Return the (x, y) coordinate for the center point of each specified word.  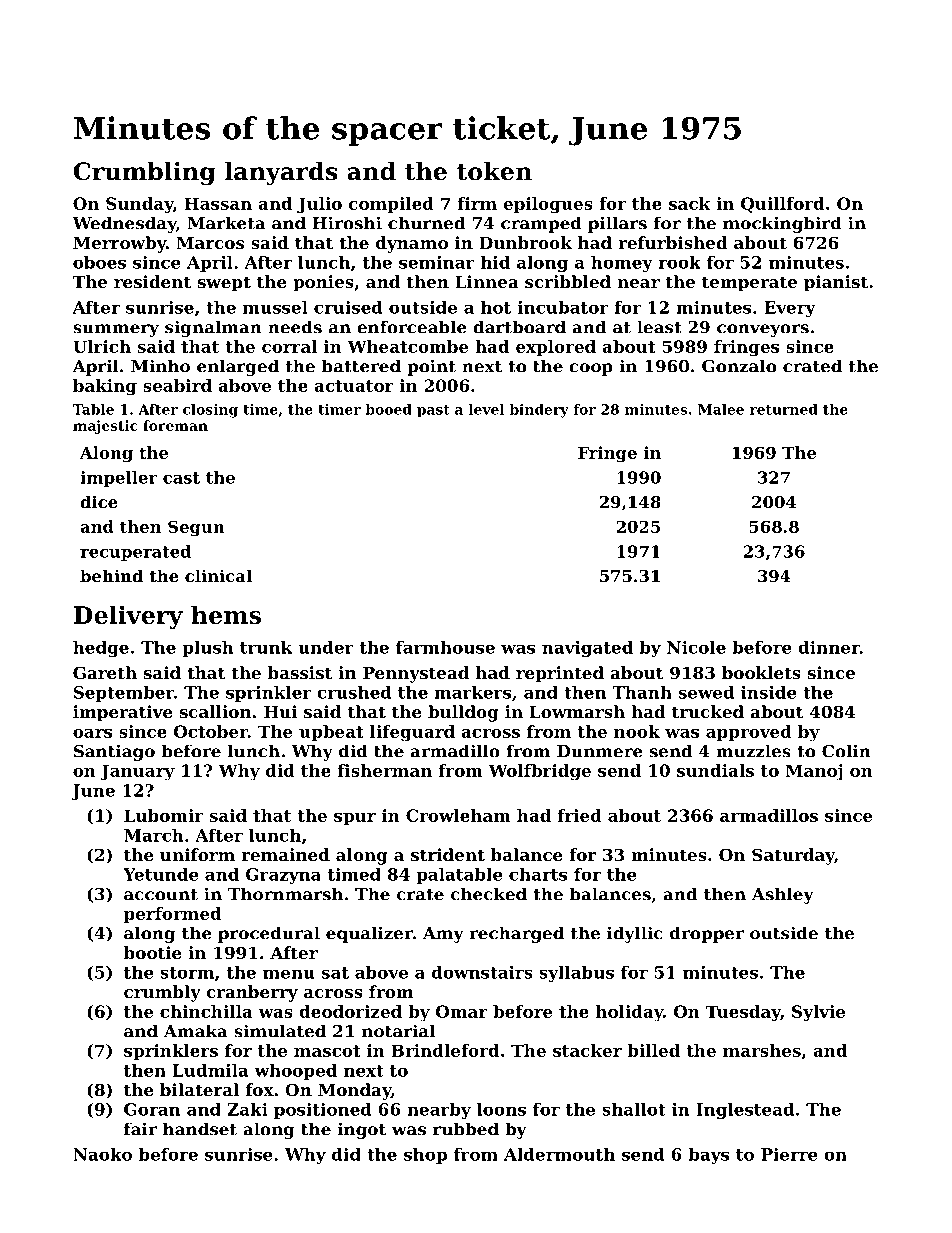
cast (181, 478)
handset (200, 1129)
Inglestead (745, 1111)
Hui (280, 711)
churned (426, 223)
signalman (213, 328)
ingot (362, 1130)
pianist (836, 283)
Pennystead (416, 674)
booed (388, 409)
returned (784, 409)
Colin (846, 751)
